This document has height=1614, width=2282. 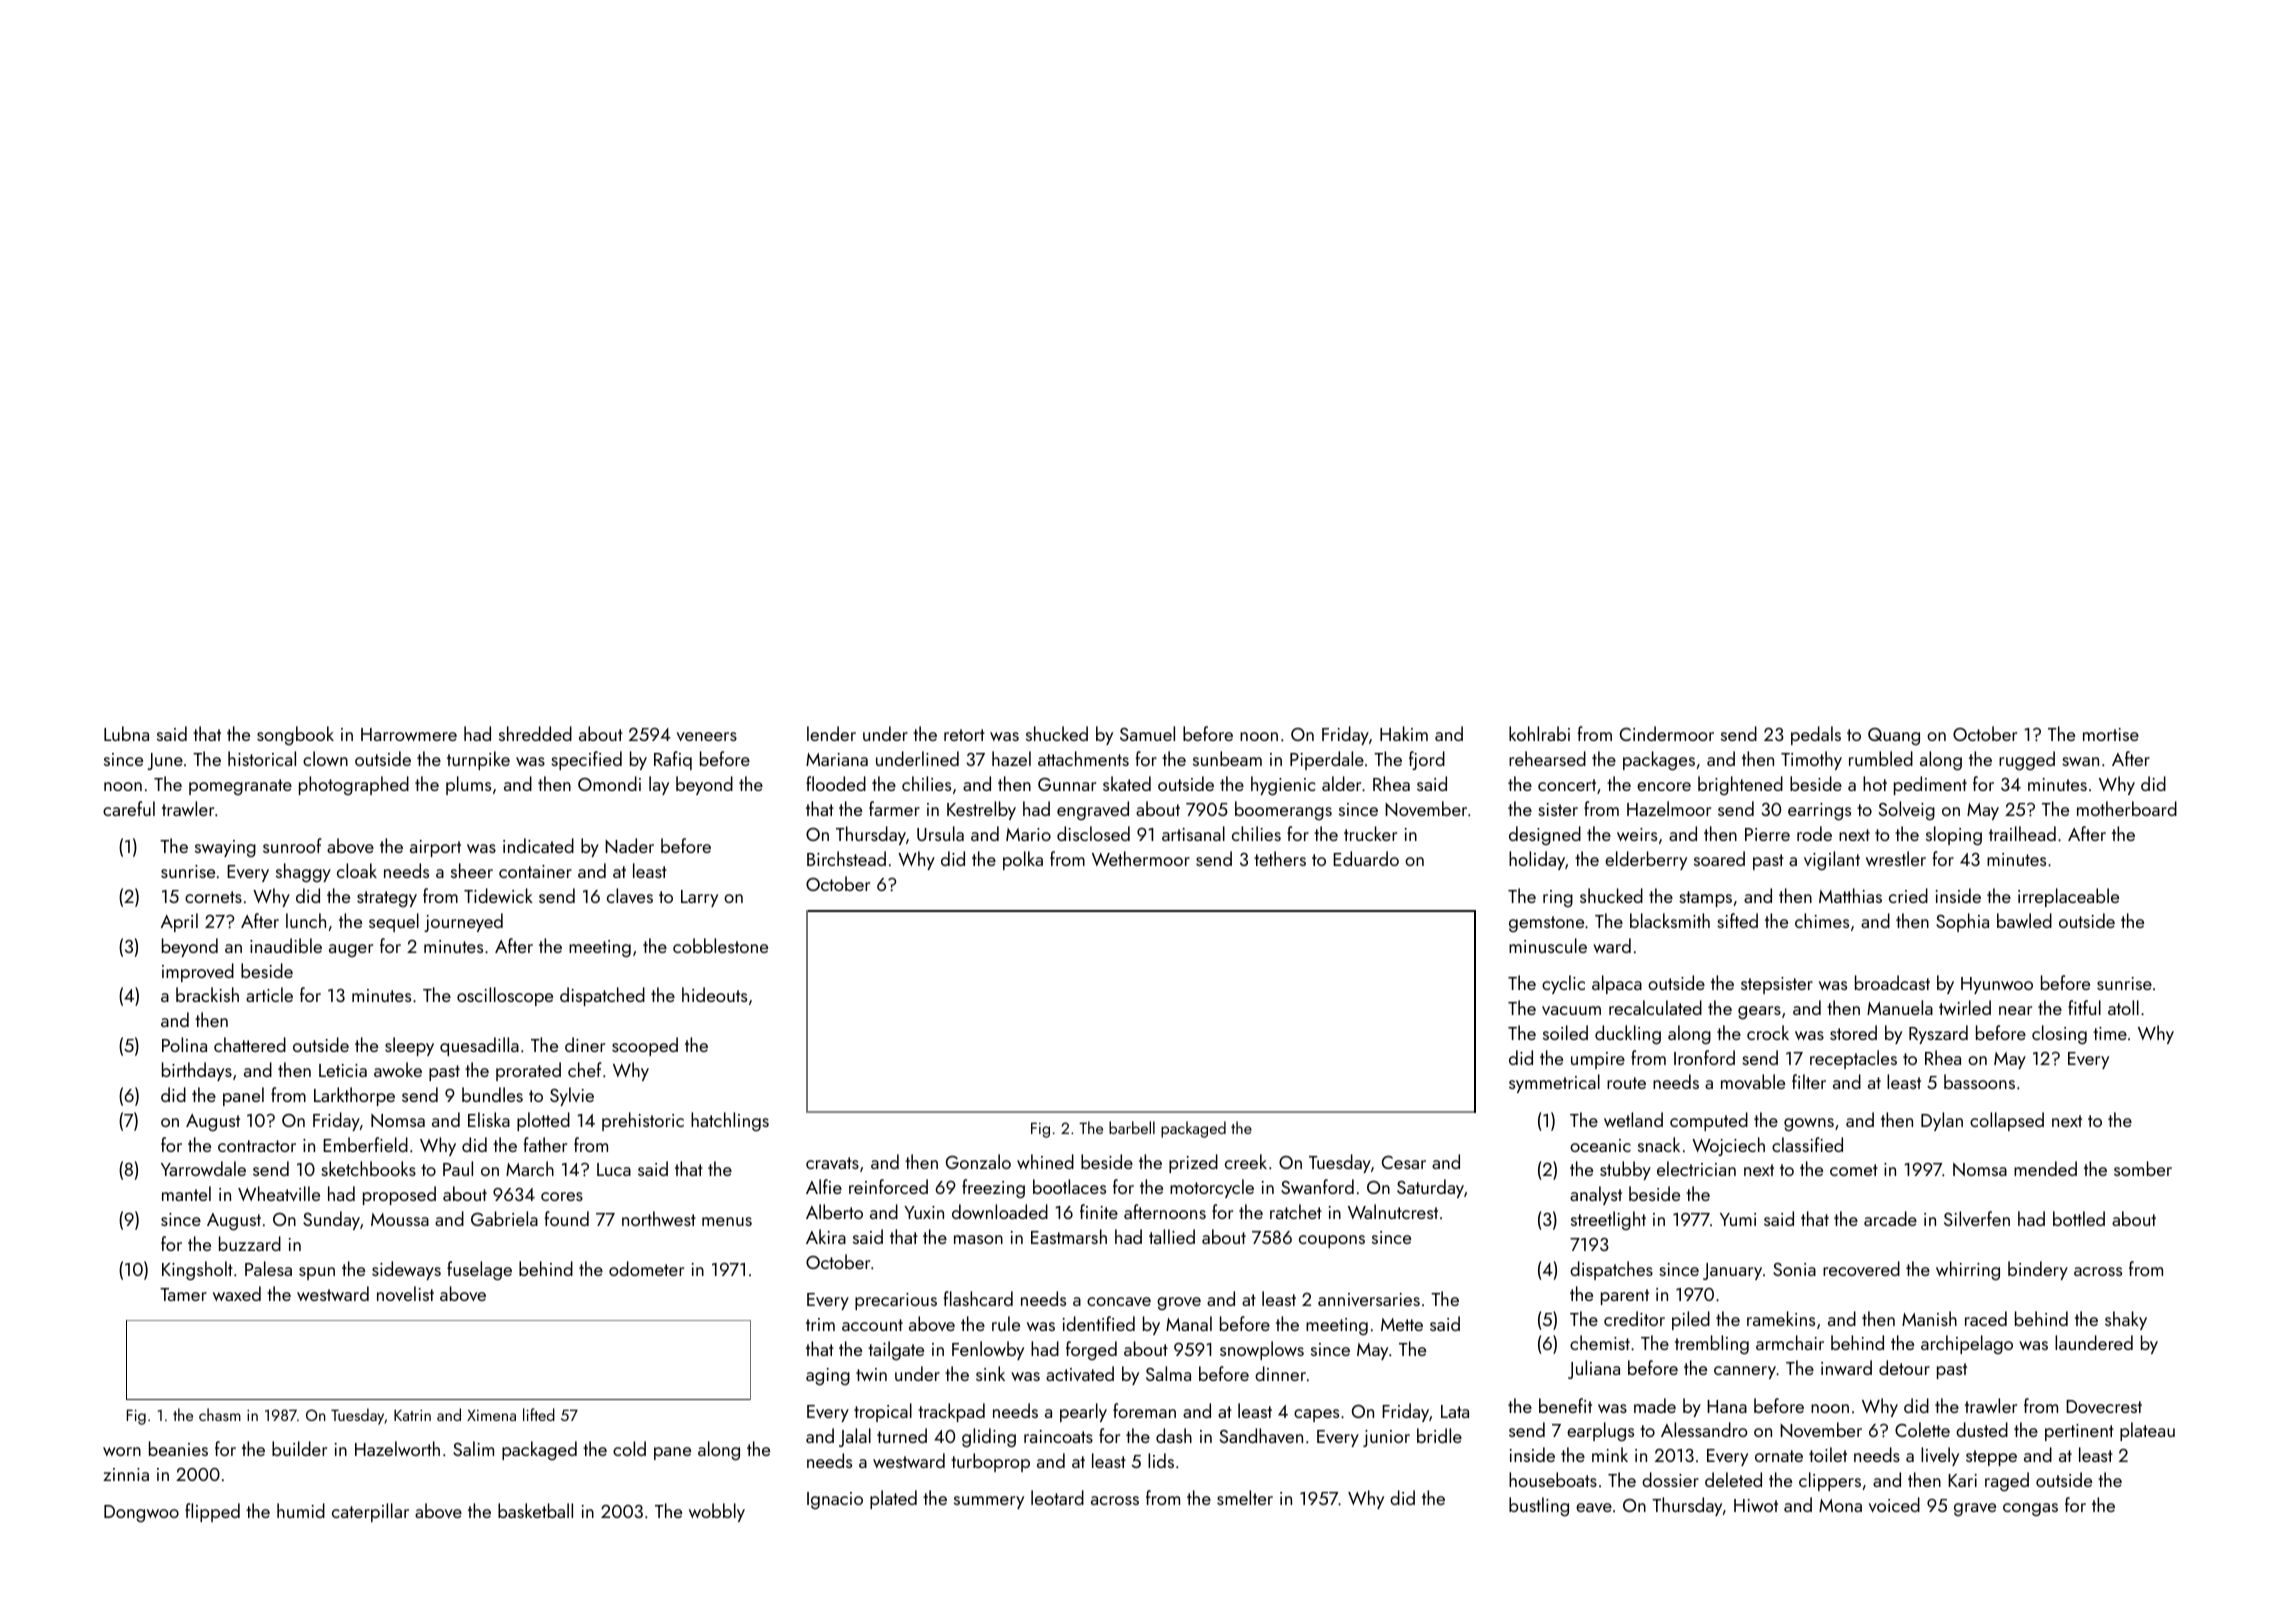 What do you see at coordinates (468, 785) in the document?
I see `plums` at bounding box center [468, 785].
